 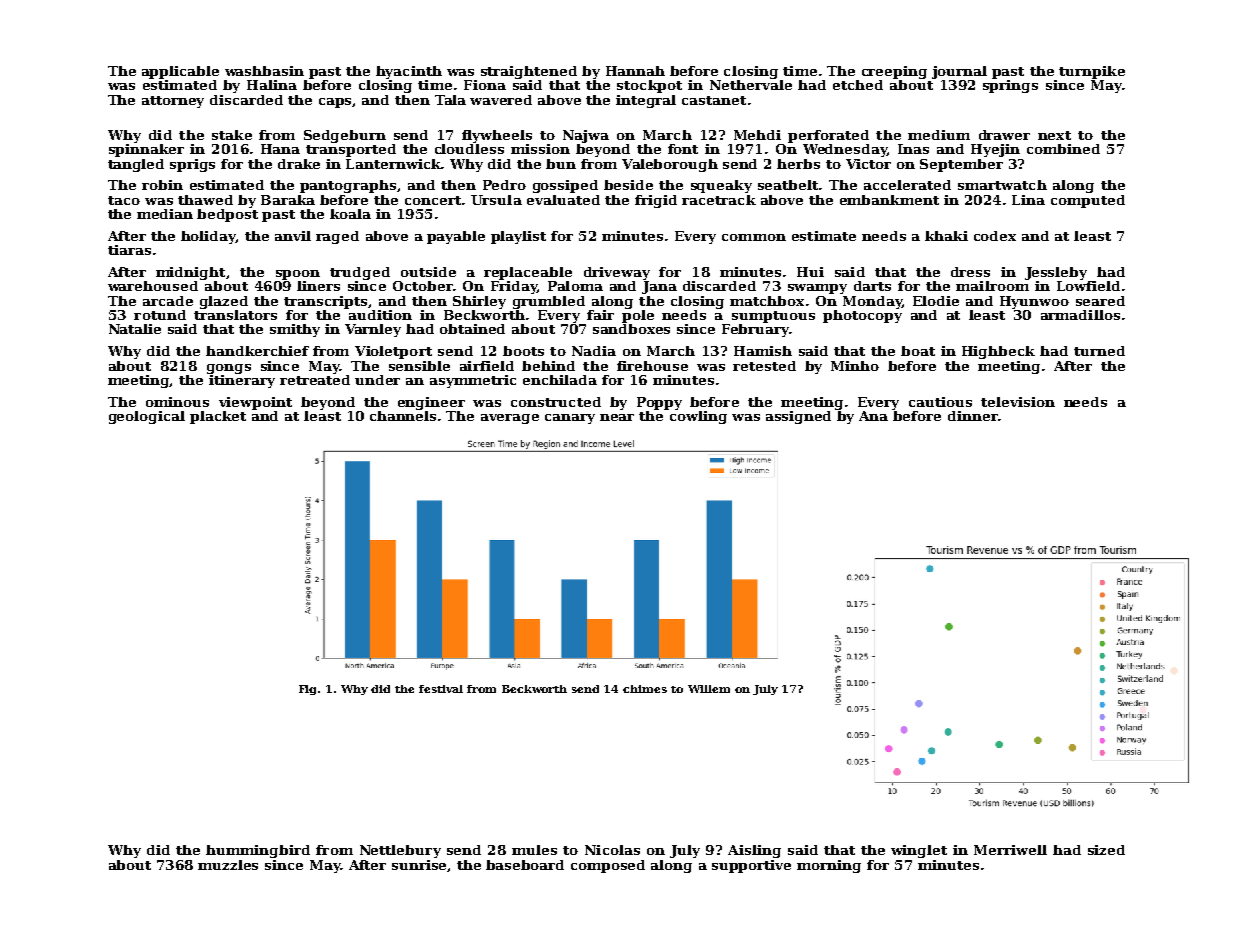 I want to click on hyacinth, so click(x=409, y=72).
